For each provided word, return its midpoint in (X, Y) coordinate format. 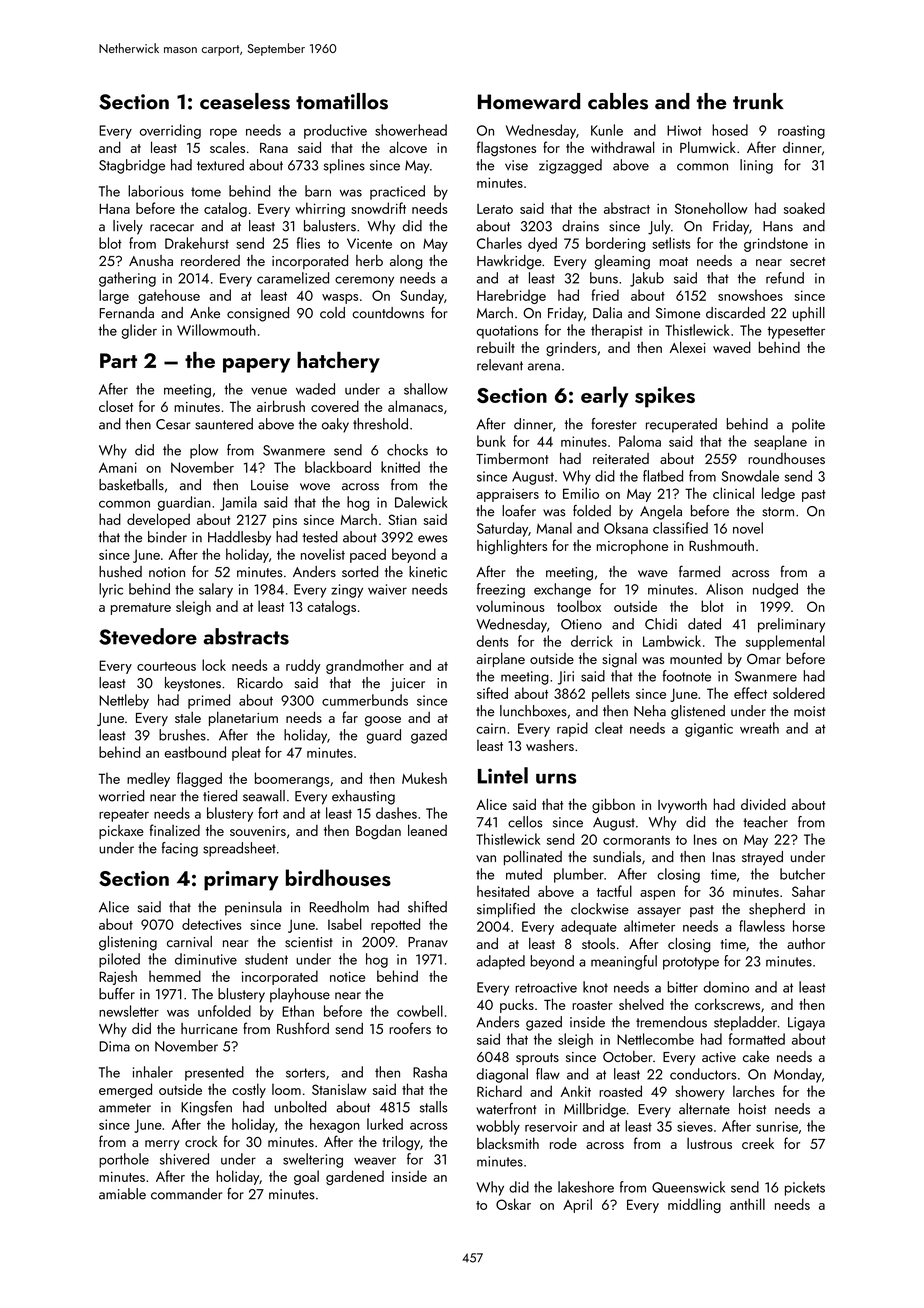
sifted (492, 693)
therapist (617, 331)
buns (604, 278)
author (806, 943)
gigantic (709, 730)
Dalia (607, 313)
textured (220, 165)
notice (347, 977)
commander (186, 1194)
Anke (205, 313)
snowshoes (750, 295)
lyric (111, 590)
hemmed (175, 976)
